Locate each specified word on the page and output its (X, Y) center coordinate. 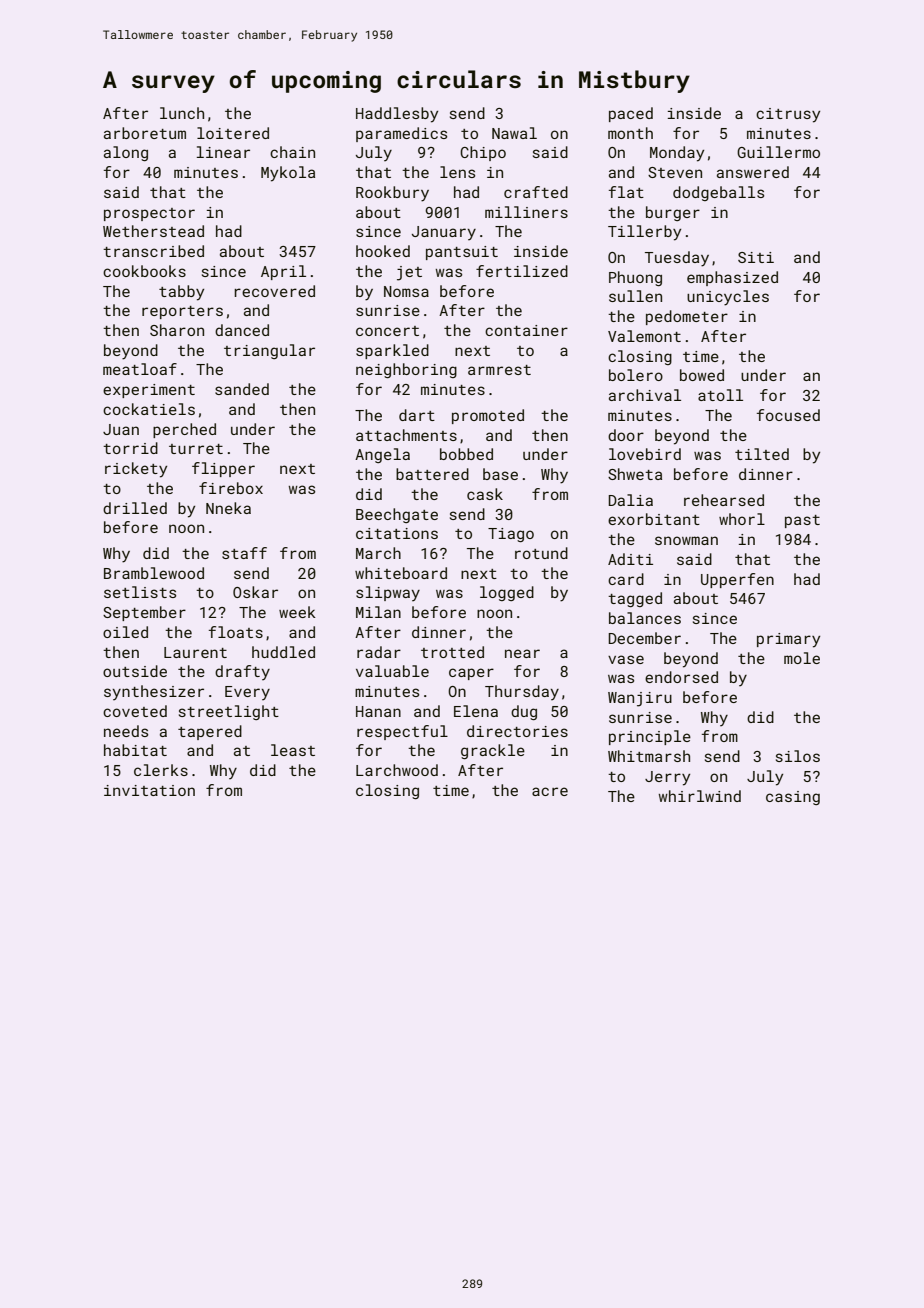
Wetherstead (153, 231)
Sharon (177, 330)
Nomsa (406, 291)
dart (417, 415)
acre (550, 791)
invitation (149, 790)
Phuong (635, 278)
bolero (636, 375)
